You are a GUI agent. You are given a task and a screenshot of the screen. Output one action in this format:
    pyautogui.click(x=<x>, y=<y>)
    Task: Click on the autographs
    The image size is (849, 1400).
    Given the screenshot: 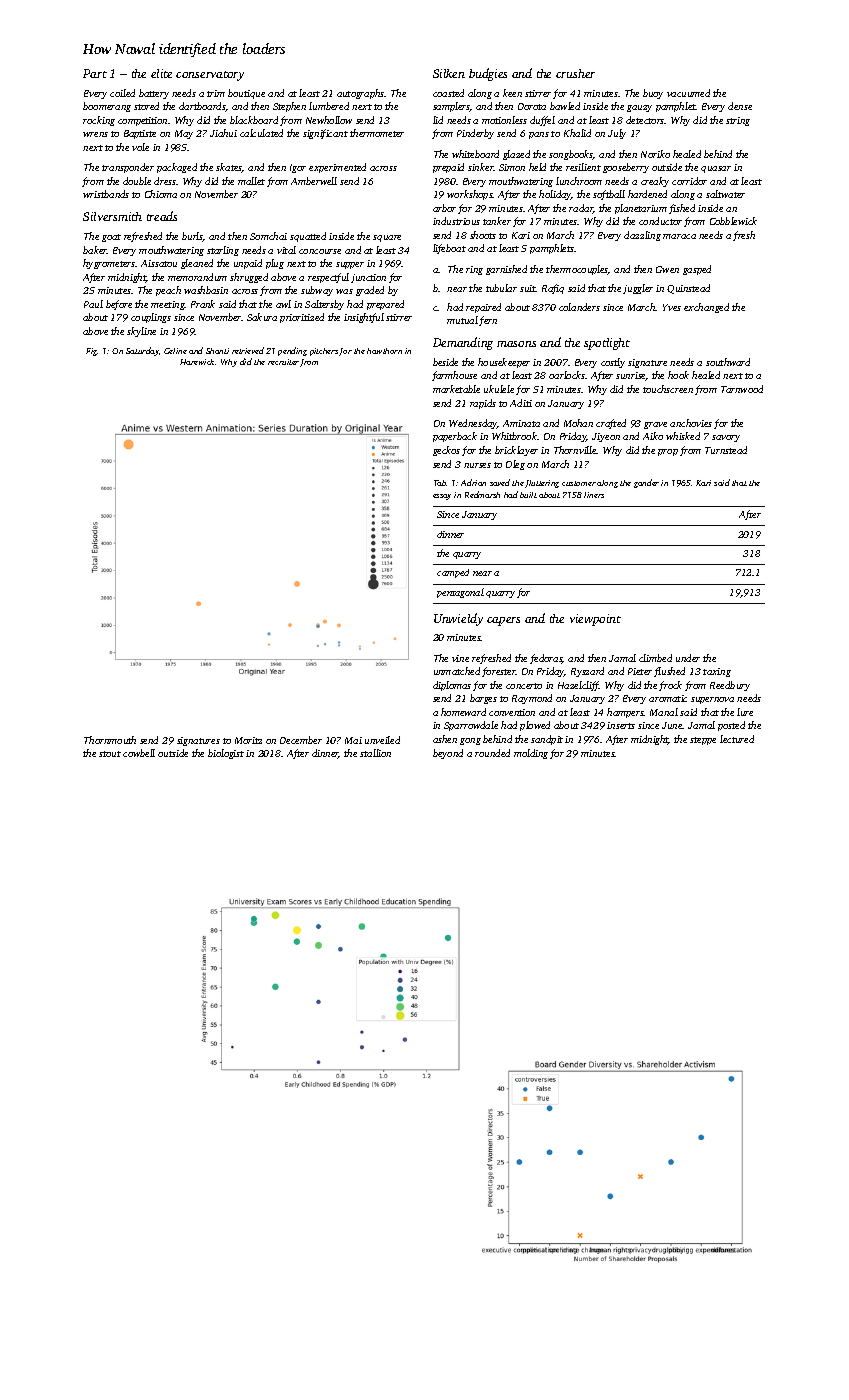 What is the action you would take?
    pyautogui.click(x=361, y=94)
